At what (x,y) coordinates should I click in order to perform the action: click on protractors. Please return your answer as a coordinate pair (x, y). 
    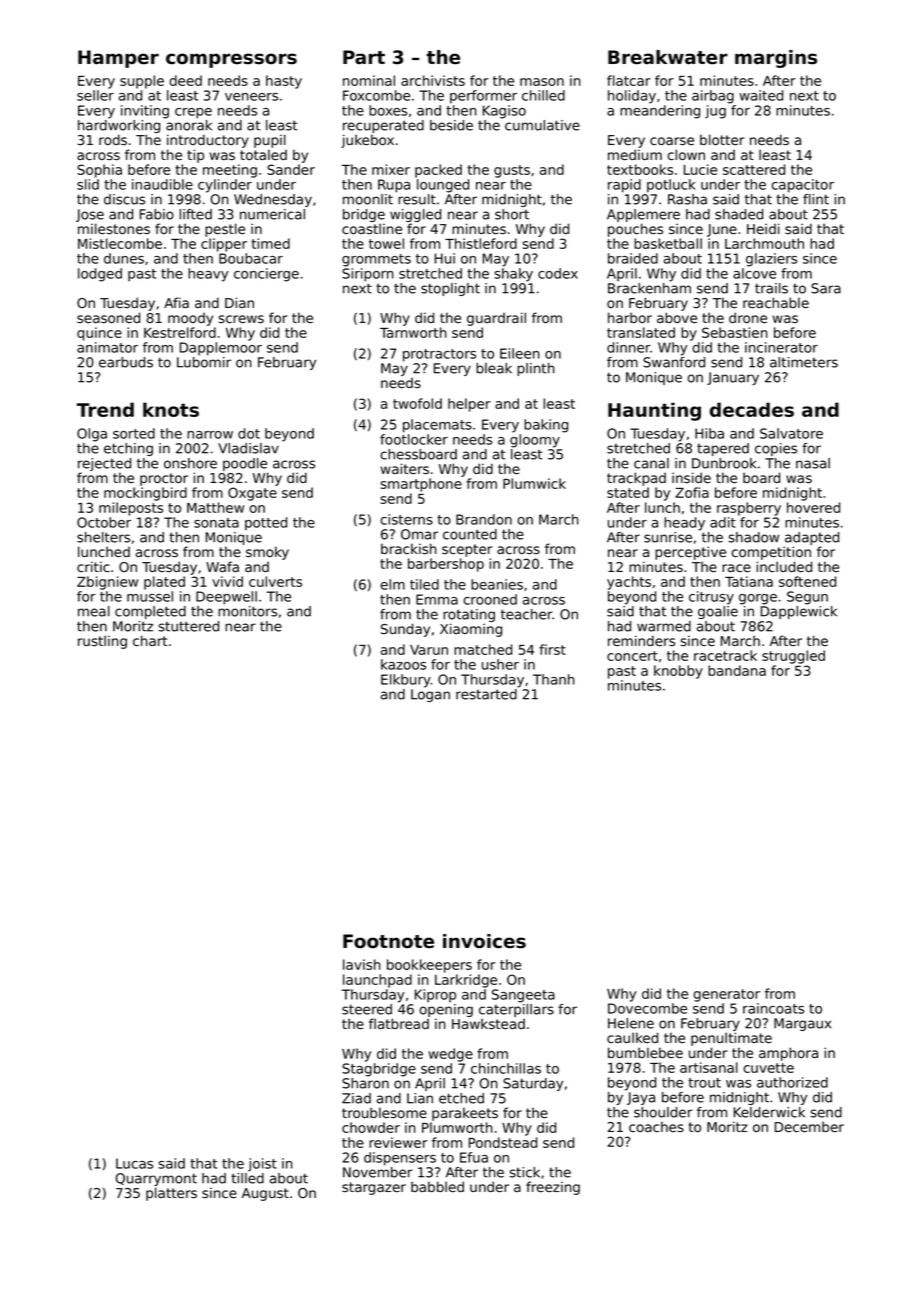
    Looking at the image, I should click on (439, 355).
